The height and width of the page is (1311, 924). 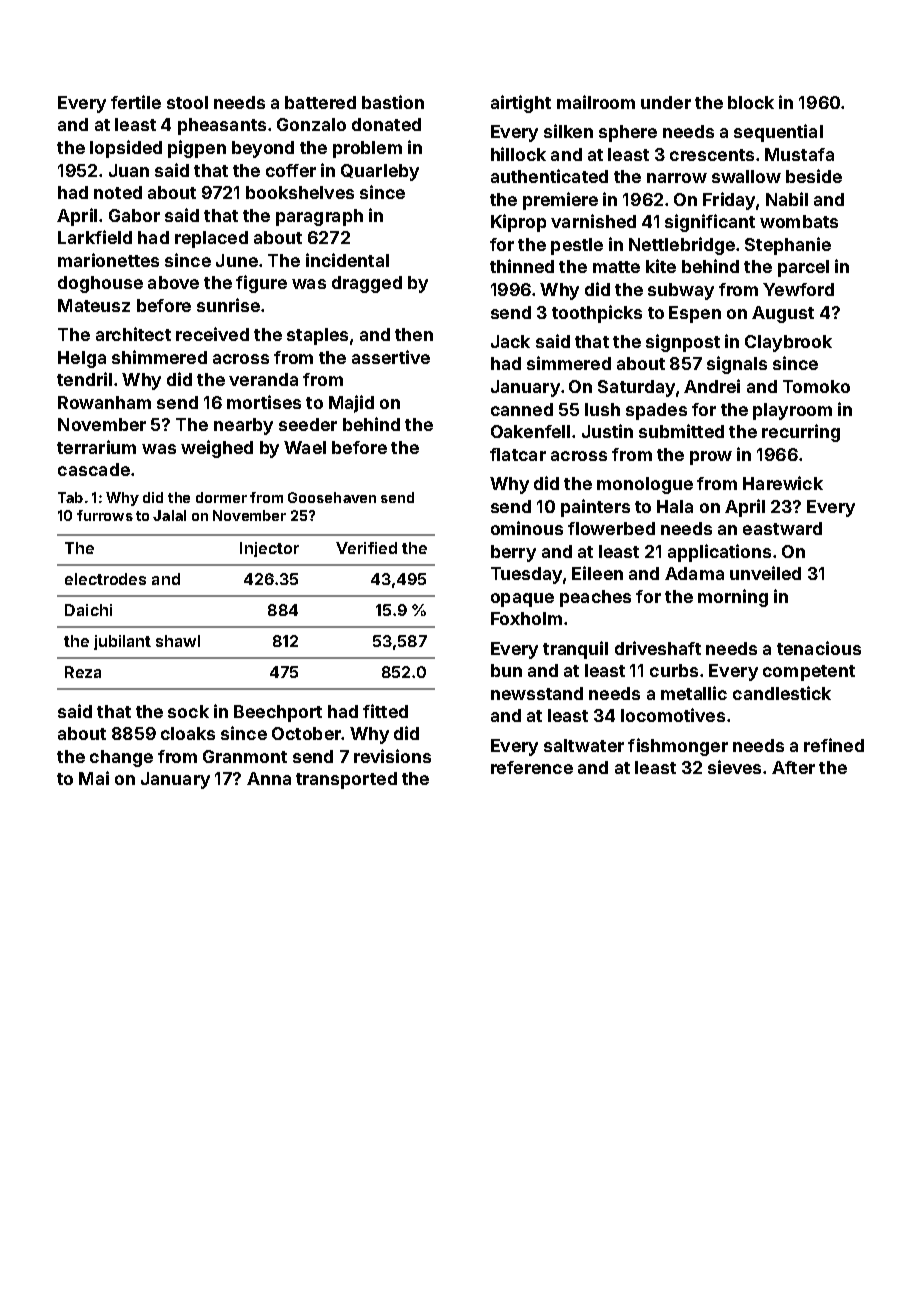 What do you see at coordinates (105, 515) in the page?
I see `furrows` at bounding box center [105, 515].
